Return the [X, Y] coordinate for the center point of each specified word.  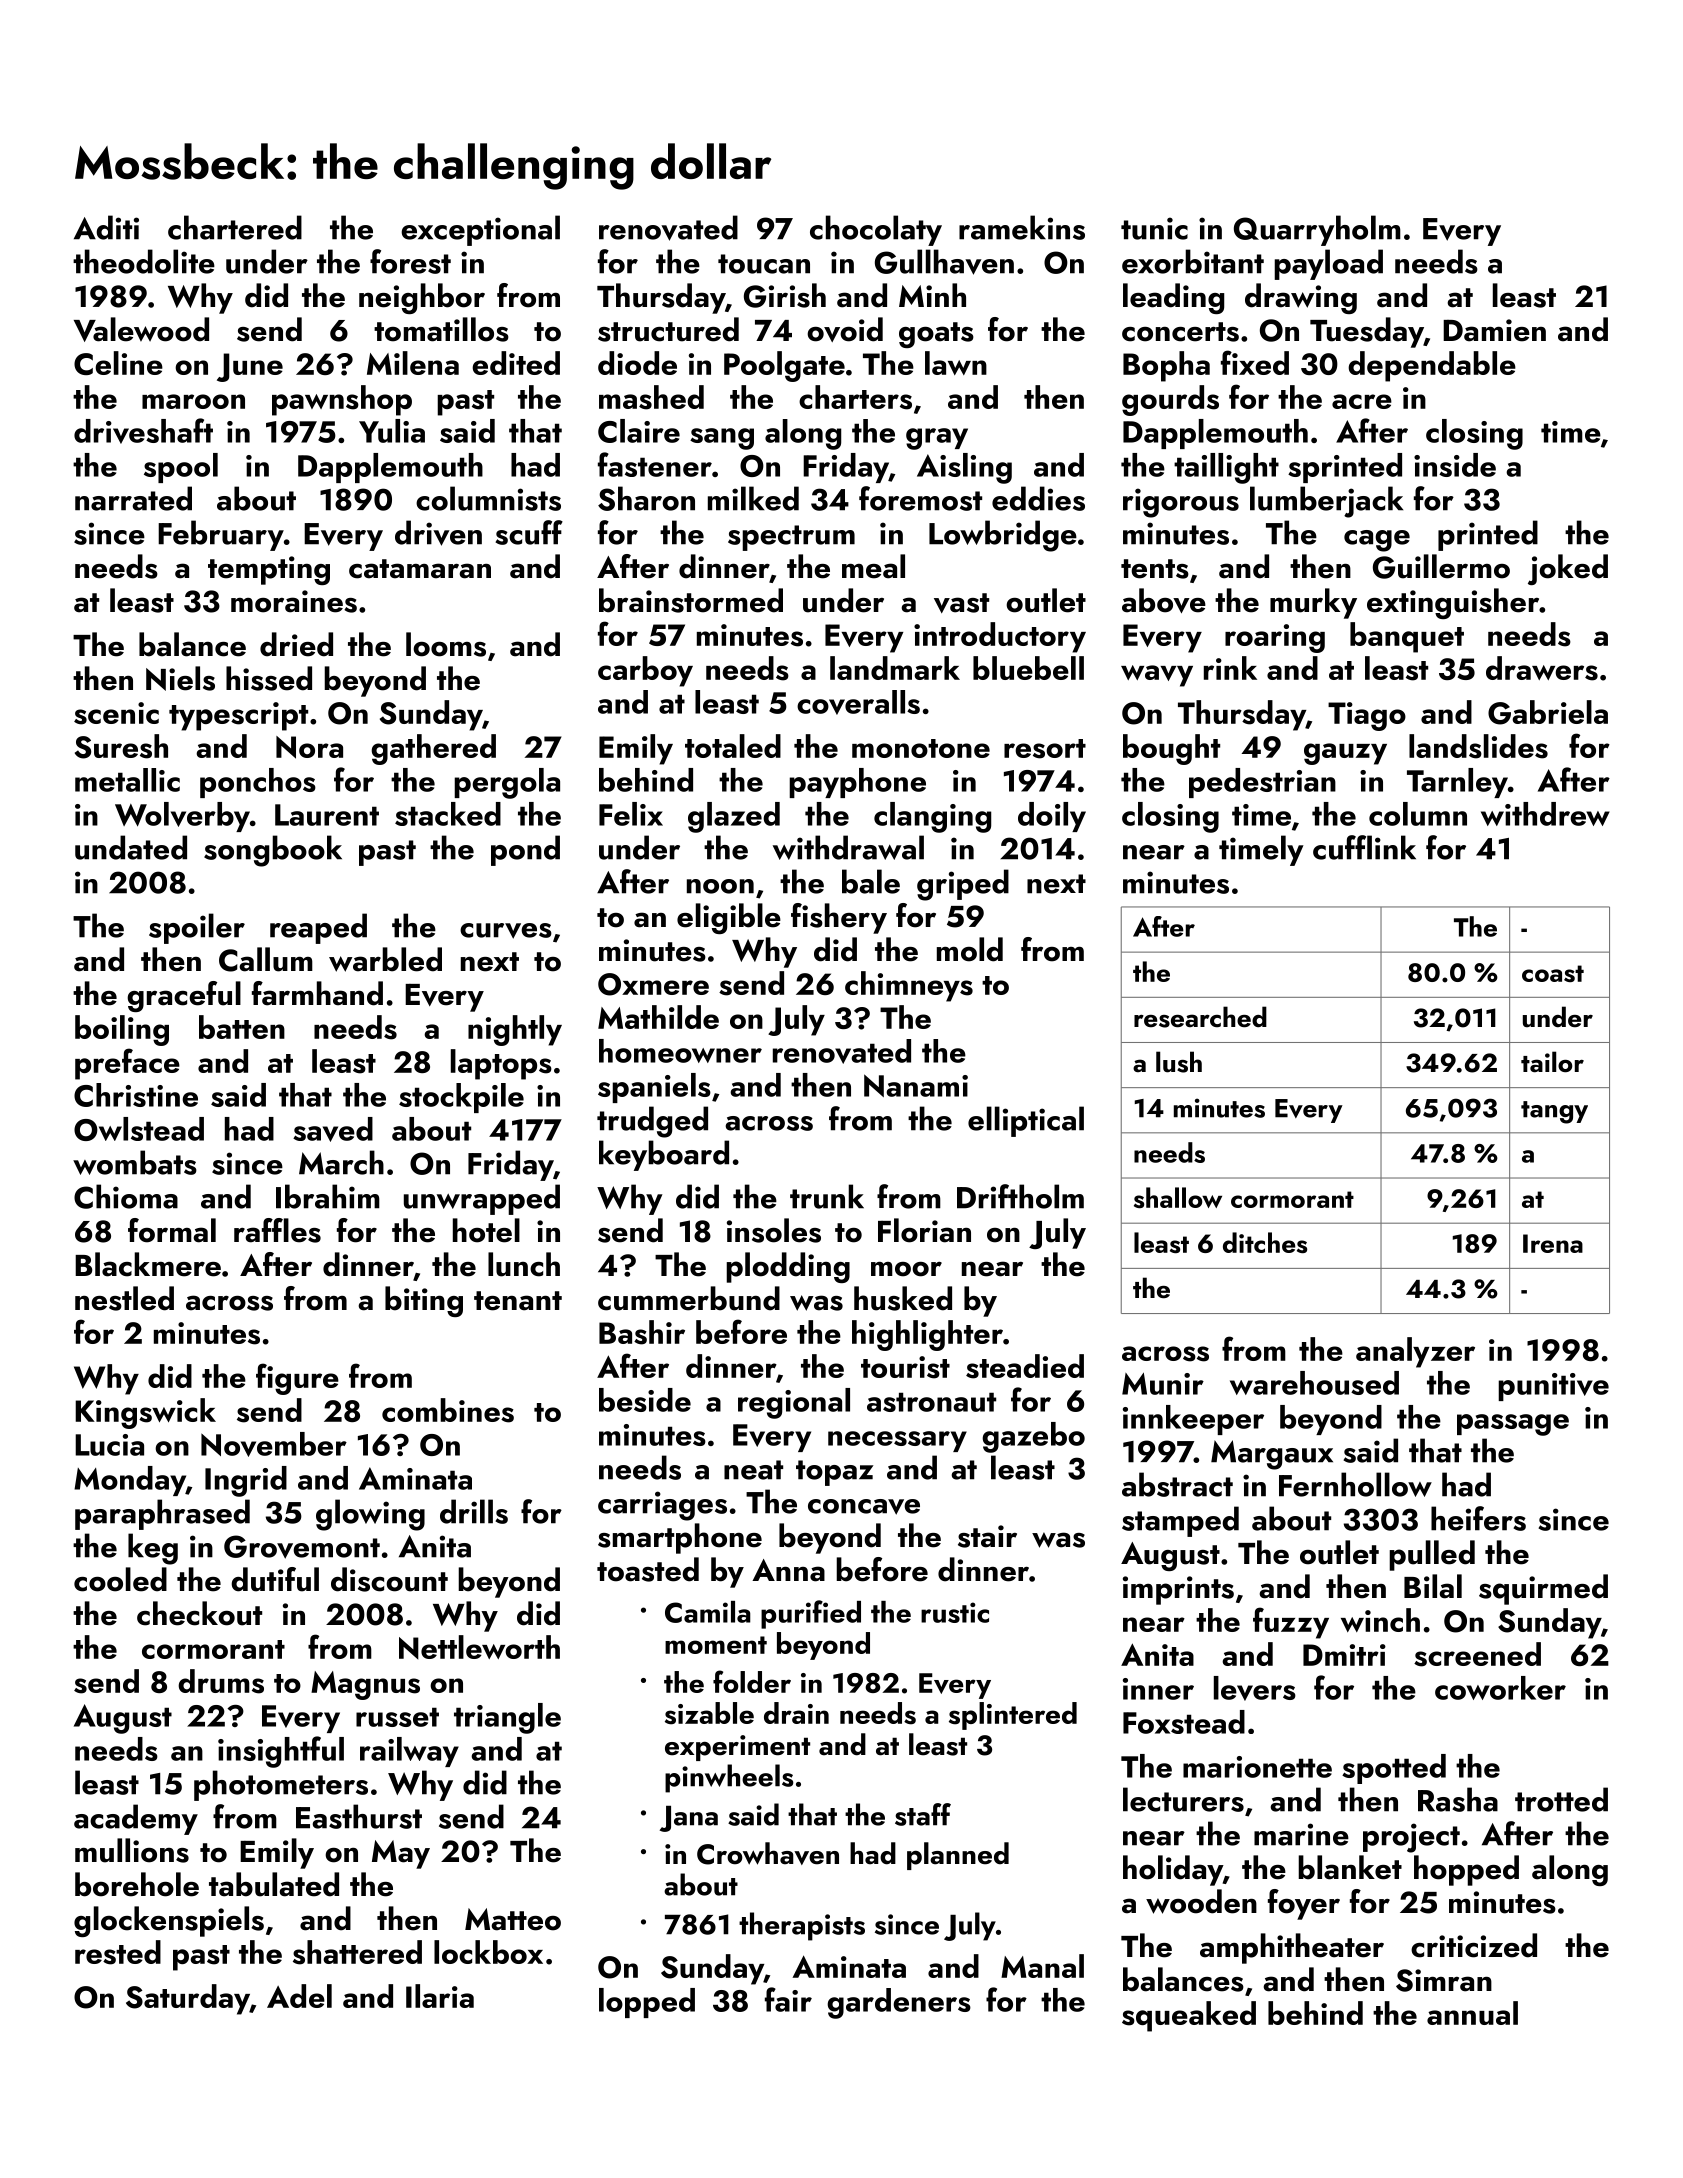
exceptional [480, 230]
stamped [1180, 1521]
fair [788, 1999]
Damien [1494, 330]
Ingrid [246, 1481]
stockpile [461, 1098]
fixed [1255, 362]
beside [645, 1400]
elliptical [1026, 1121]
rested [118, 1952]
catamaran [420, 569]
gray [937, 439]
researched [1200, 1017]
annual [1472, 2013]
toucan [764, 264]
